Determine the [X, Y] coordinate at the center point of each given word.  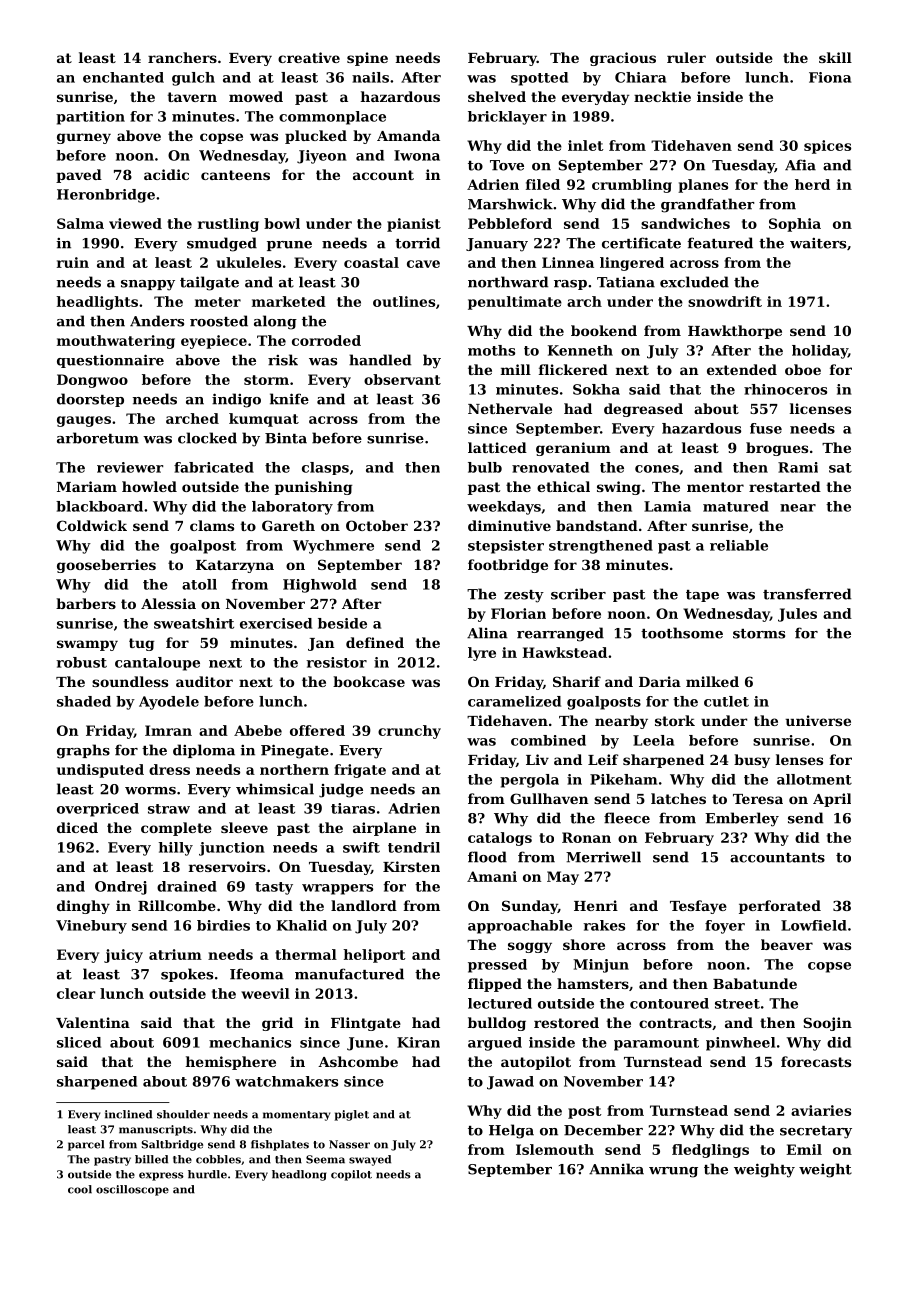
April [832, 800]
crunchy [409, 732]
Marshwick [510, 204]
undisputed [100, 771]
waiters [818, 243]
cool [80, 1189]
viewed [135, 223]
